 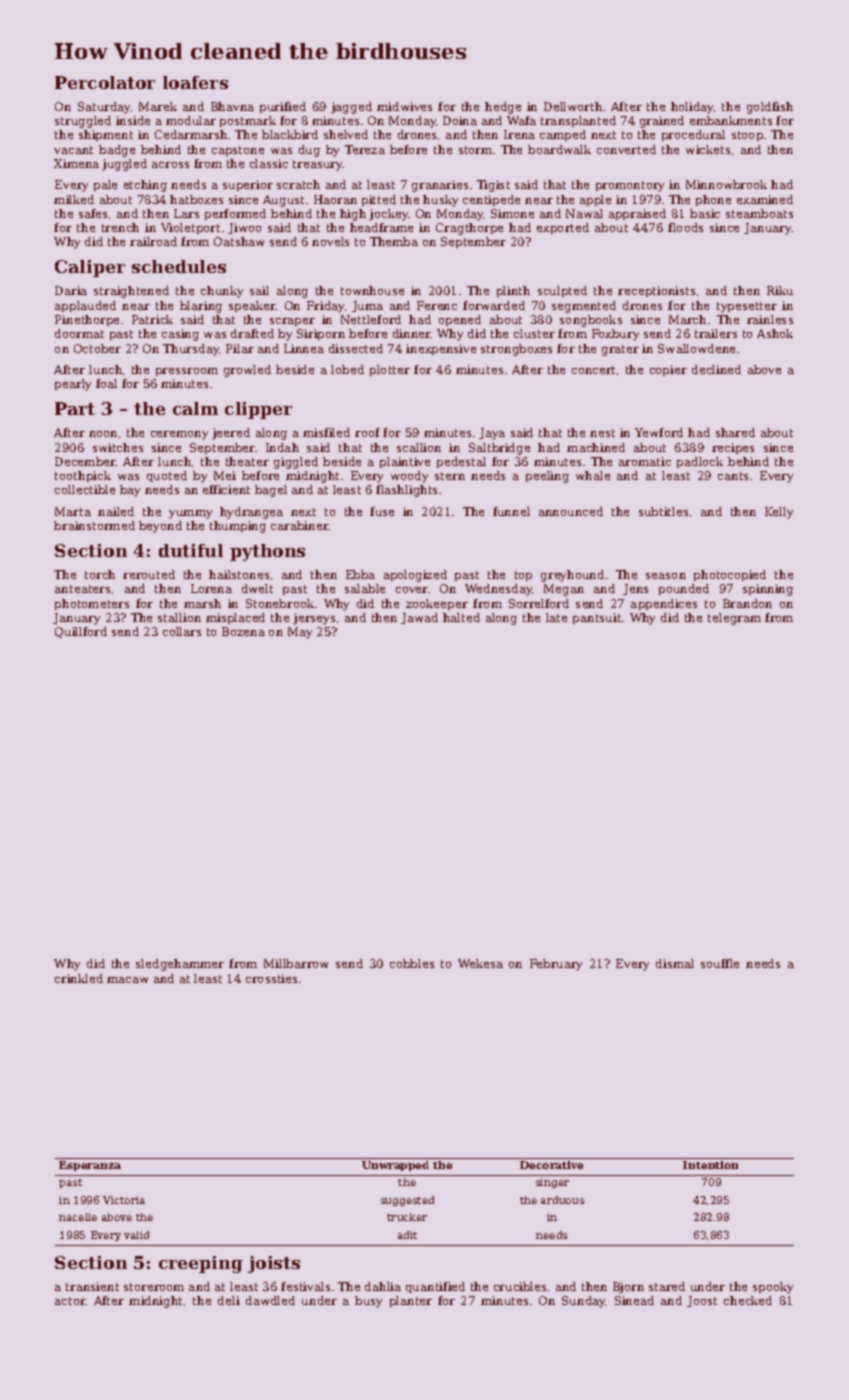 I want to click on jagged, so click(x=351, y=108).
